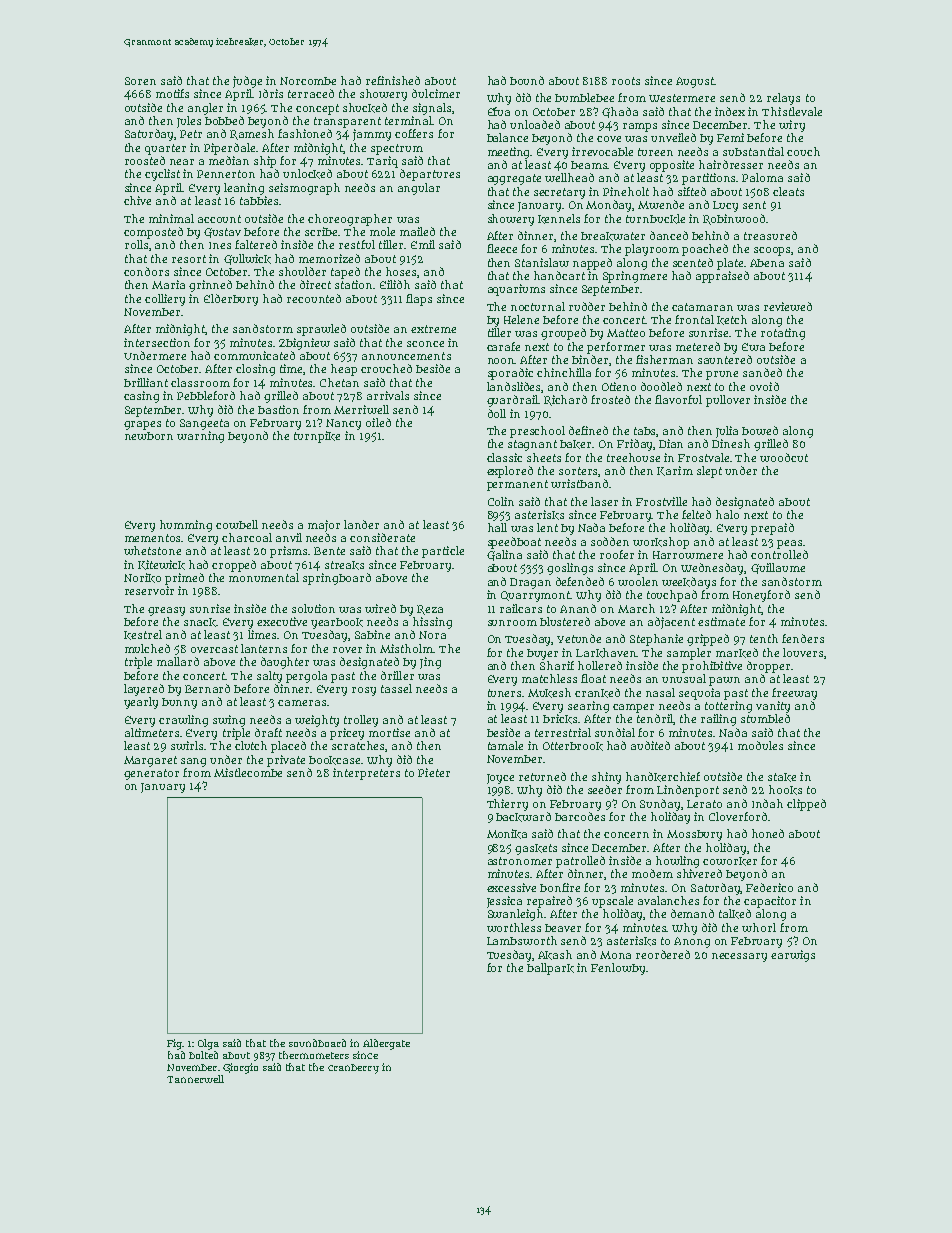  I want to click on bricks, so click(560, 719).
